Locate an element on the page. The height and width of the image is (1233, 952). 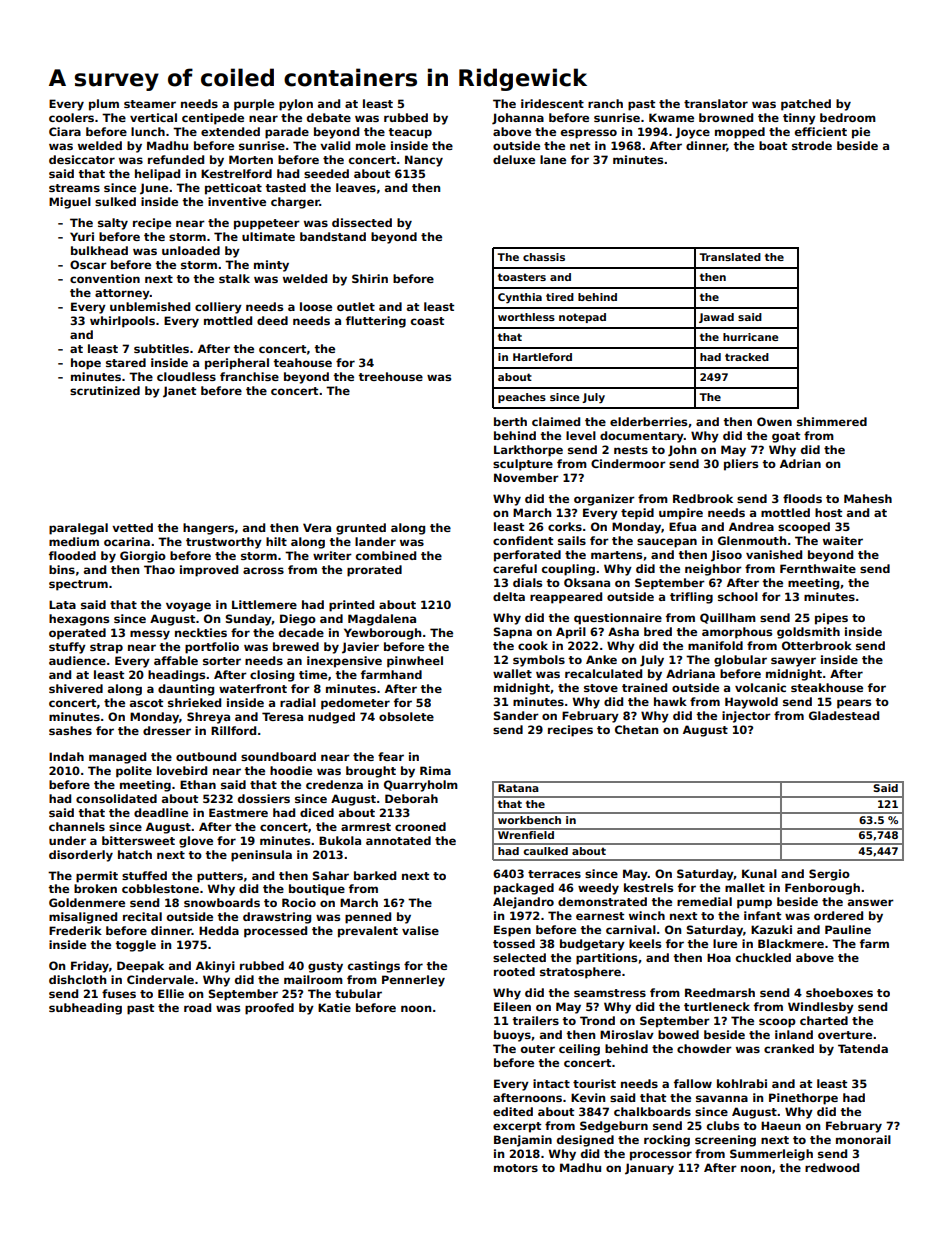
motors is located at coordinates (516, 1168).
